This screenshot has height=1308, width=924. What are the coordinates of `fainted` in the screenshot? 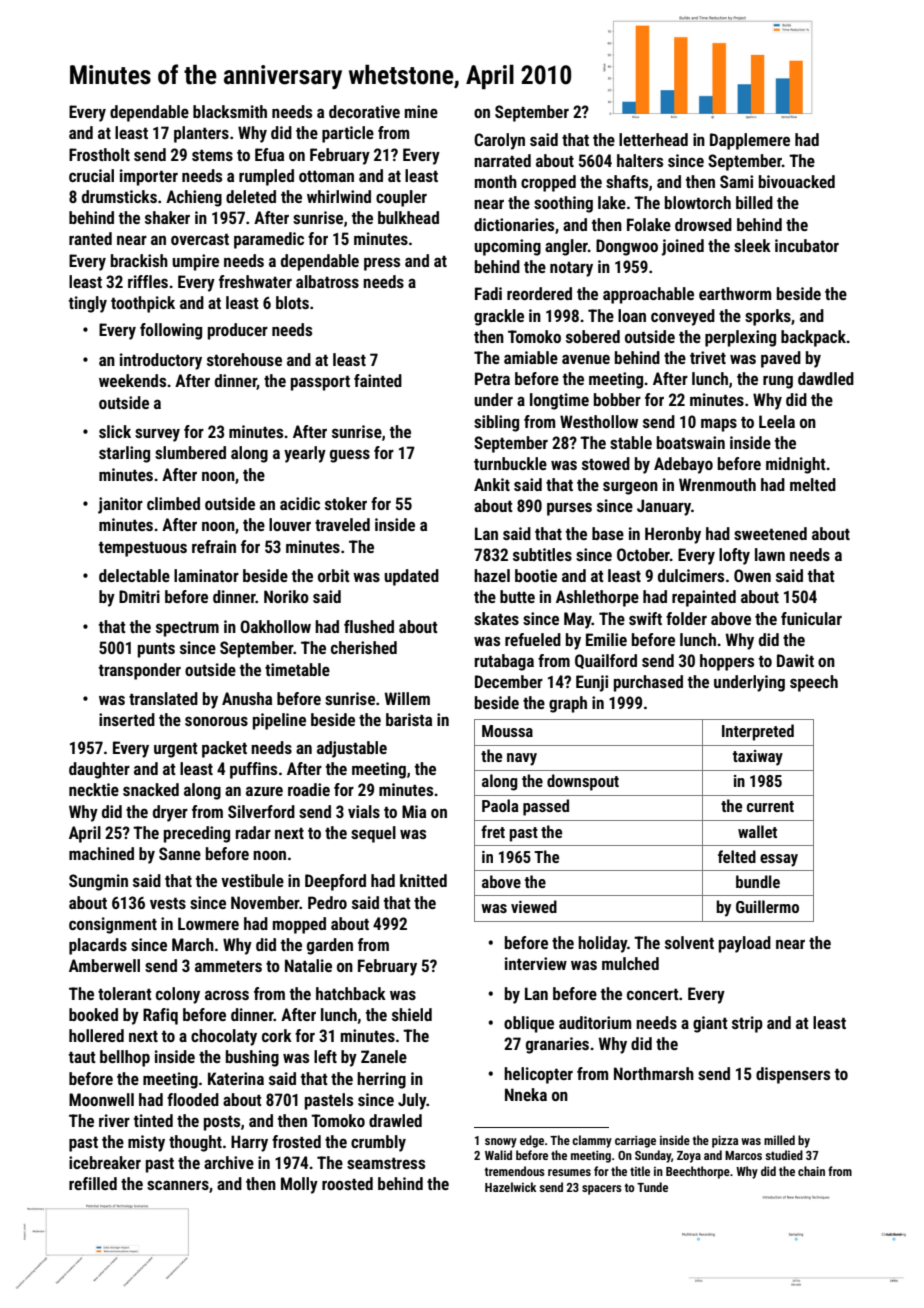 It's located at (378, 380).
